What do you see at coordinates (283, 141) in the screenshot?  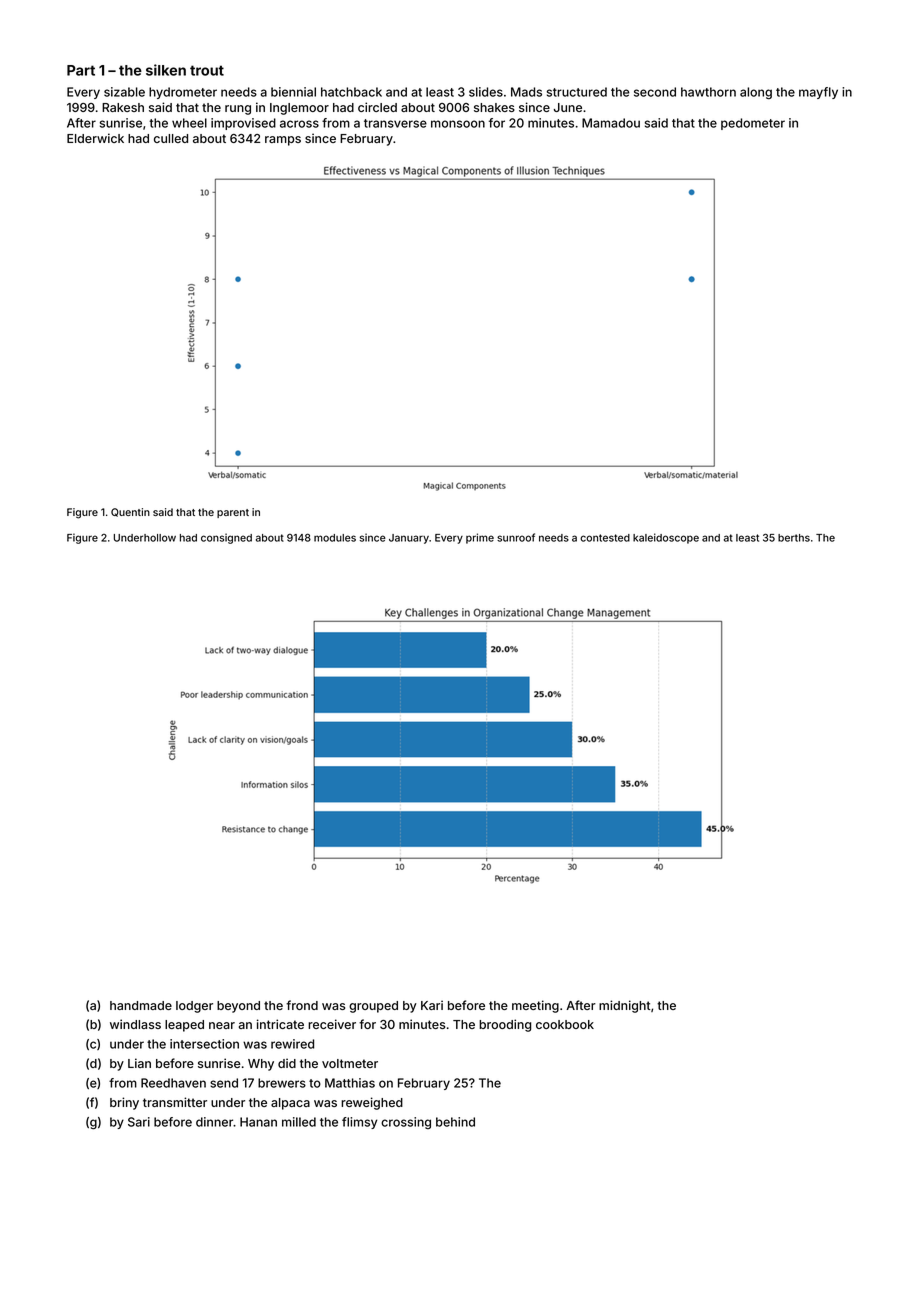 I see `ramps` at bounding box center [283, 141].
